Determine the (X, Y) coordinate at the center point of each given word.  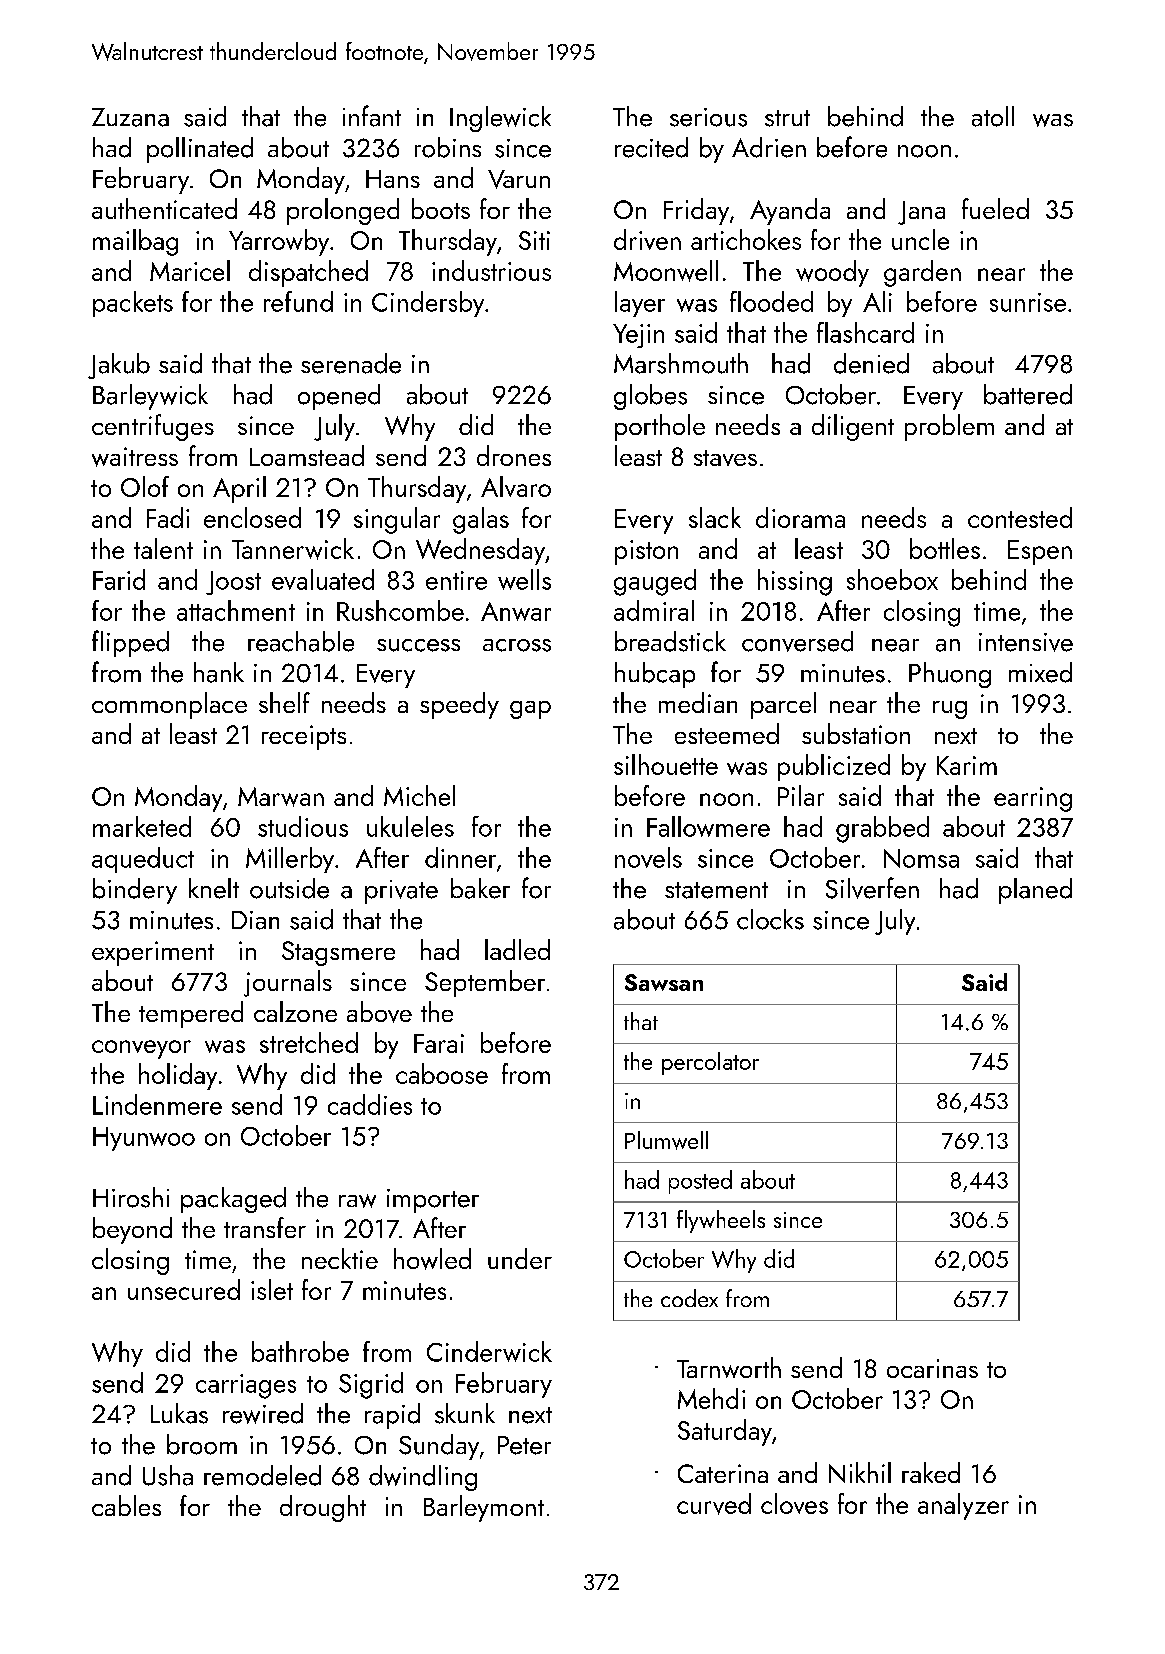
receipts (304, 737)
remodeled (262, 1475)
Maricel (190, 270)
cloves (794, 1503)
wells (524, 579)
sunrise (1028, 302)
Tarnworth (729, 1367)
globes (650, 397)
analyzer (963, 1506)
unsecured (184, 1289)
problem (949, 427)
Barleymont (484, 1508)
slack (715, 517)
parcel (783, 705)
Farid (119, 579)
